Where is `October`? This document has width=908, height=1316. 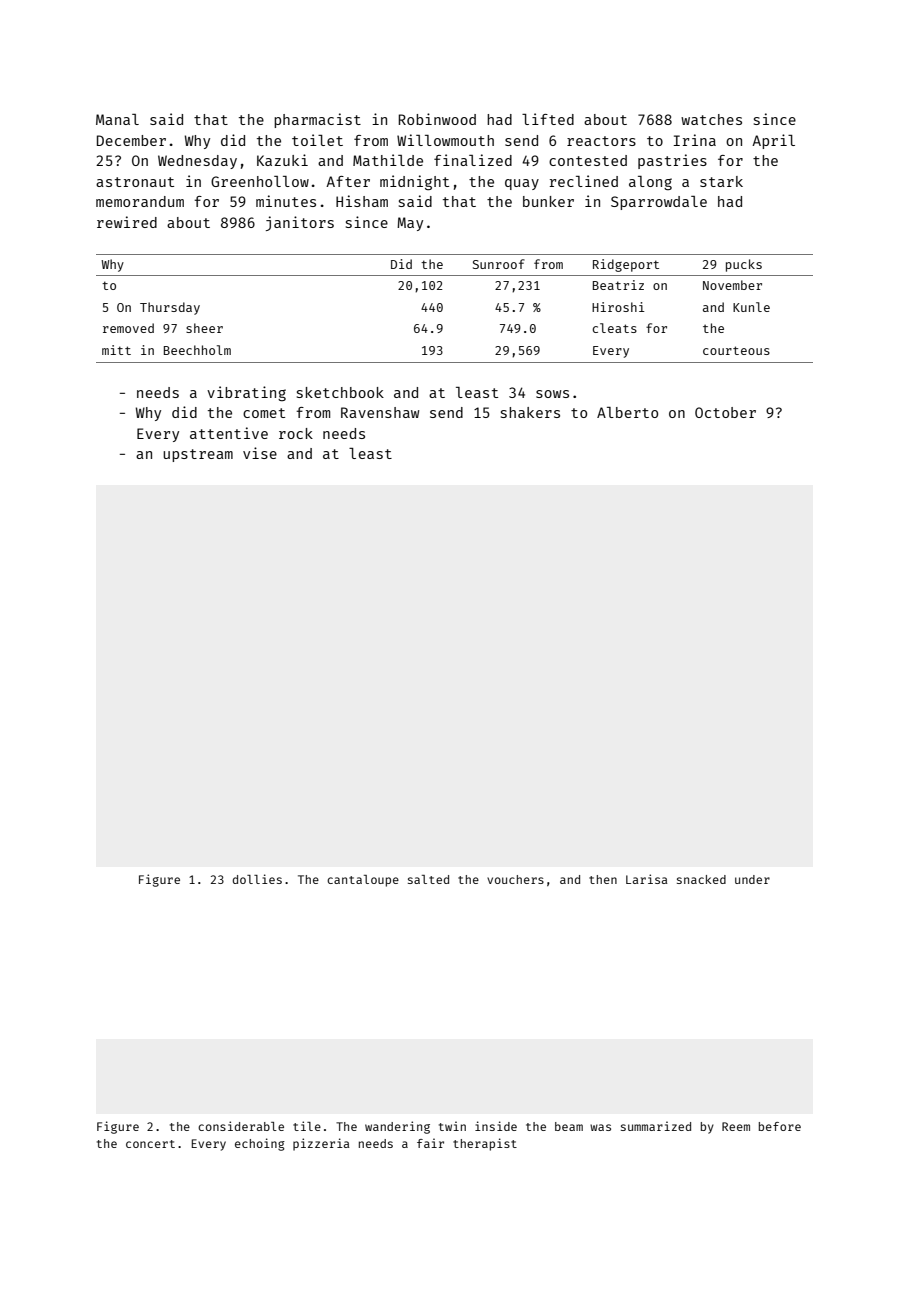 October is located at coordinates (725, 412).
